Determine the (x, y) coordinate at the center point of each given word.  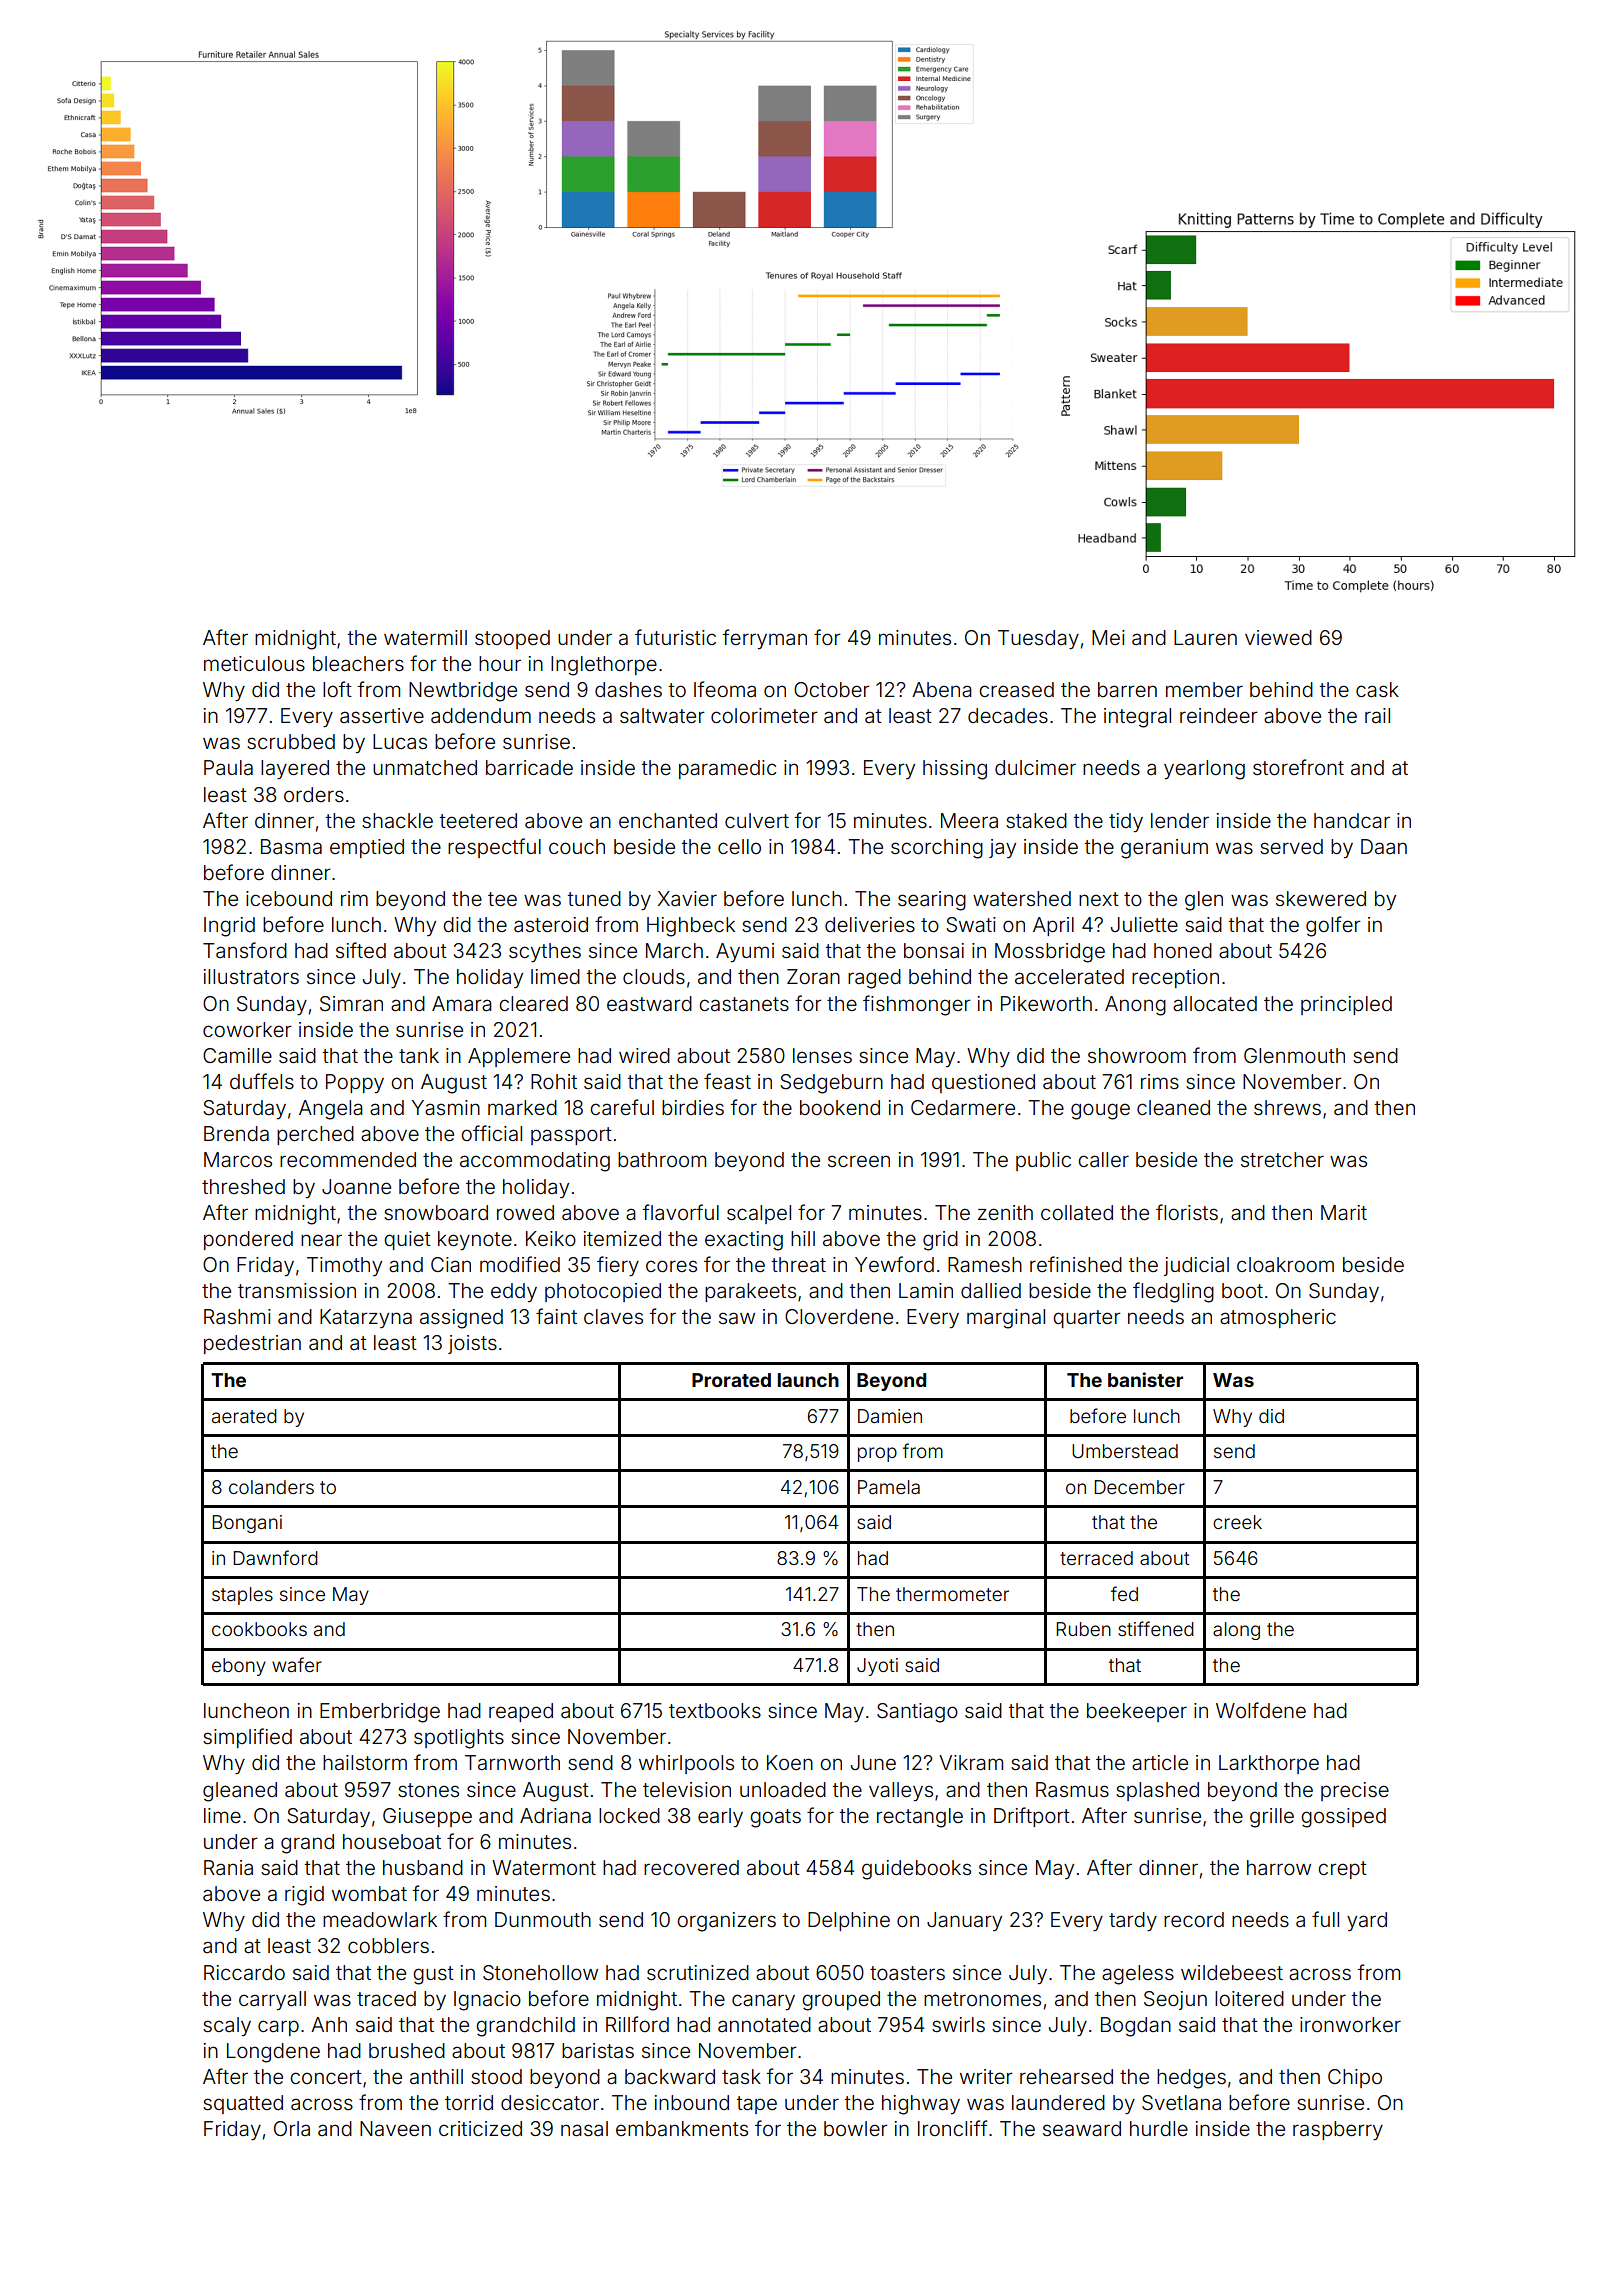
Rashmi (237, 1316)
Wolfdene (1261, 1710)
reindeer (1219, 715)
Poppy (355, 1083)
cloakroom (1285, 1264)
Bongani (247, 1524)
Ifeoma (725, 689)
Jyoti (877, 1667)
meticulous (254, 663)
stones (428, 1790)
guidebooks (916, 1870)
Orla (292, 2128)
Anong (1135, 1006)
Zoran (813, 976)
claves (613, 1316)
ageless (1138, 1975)
